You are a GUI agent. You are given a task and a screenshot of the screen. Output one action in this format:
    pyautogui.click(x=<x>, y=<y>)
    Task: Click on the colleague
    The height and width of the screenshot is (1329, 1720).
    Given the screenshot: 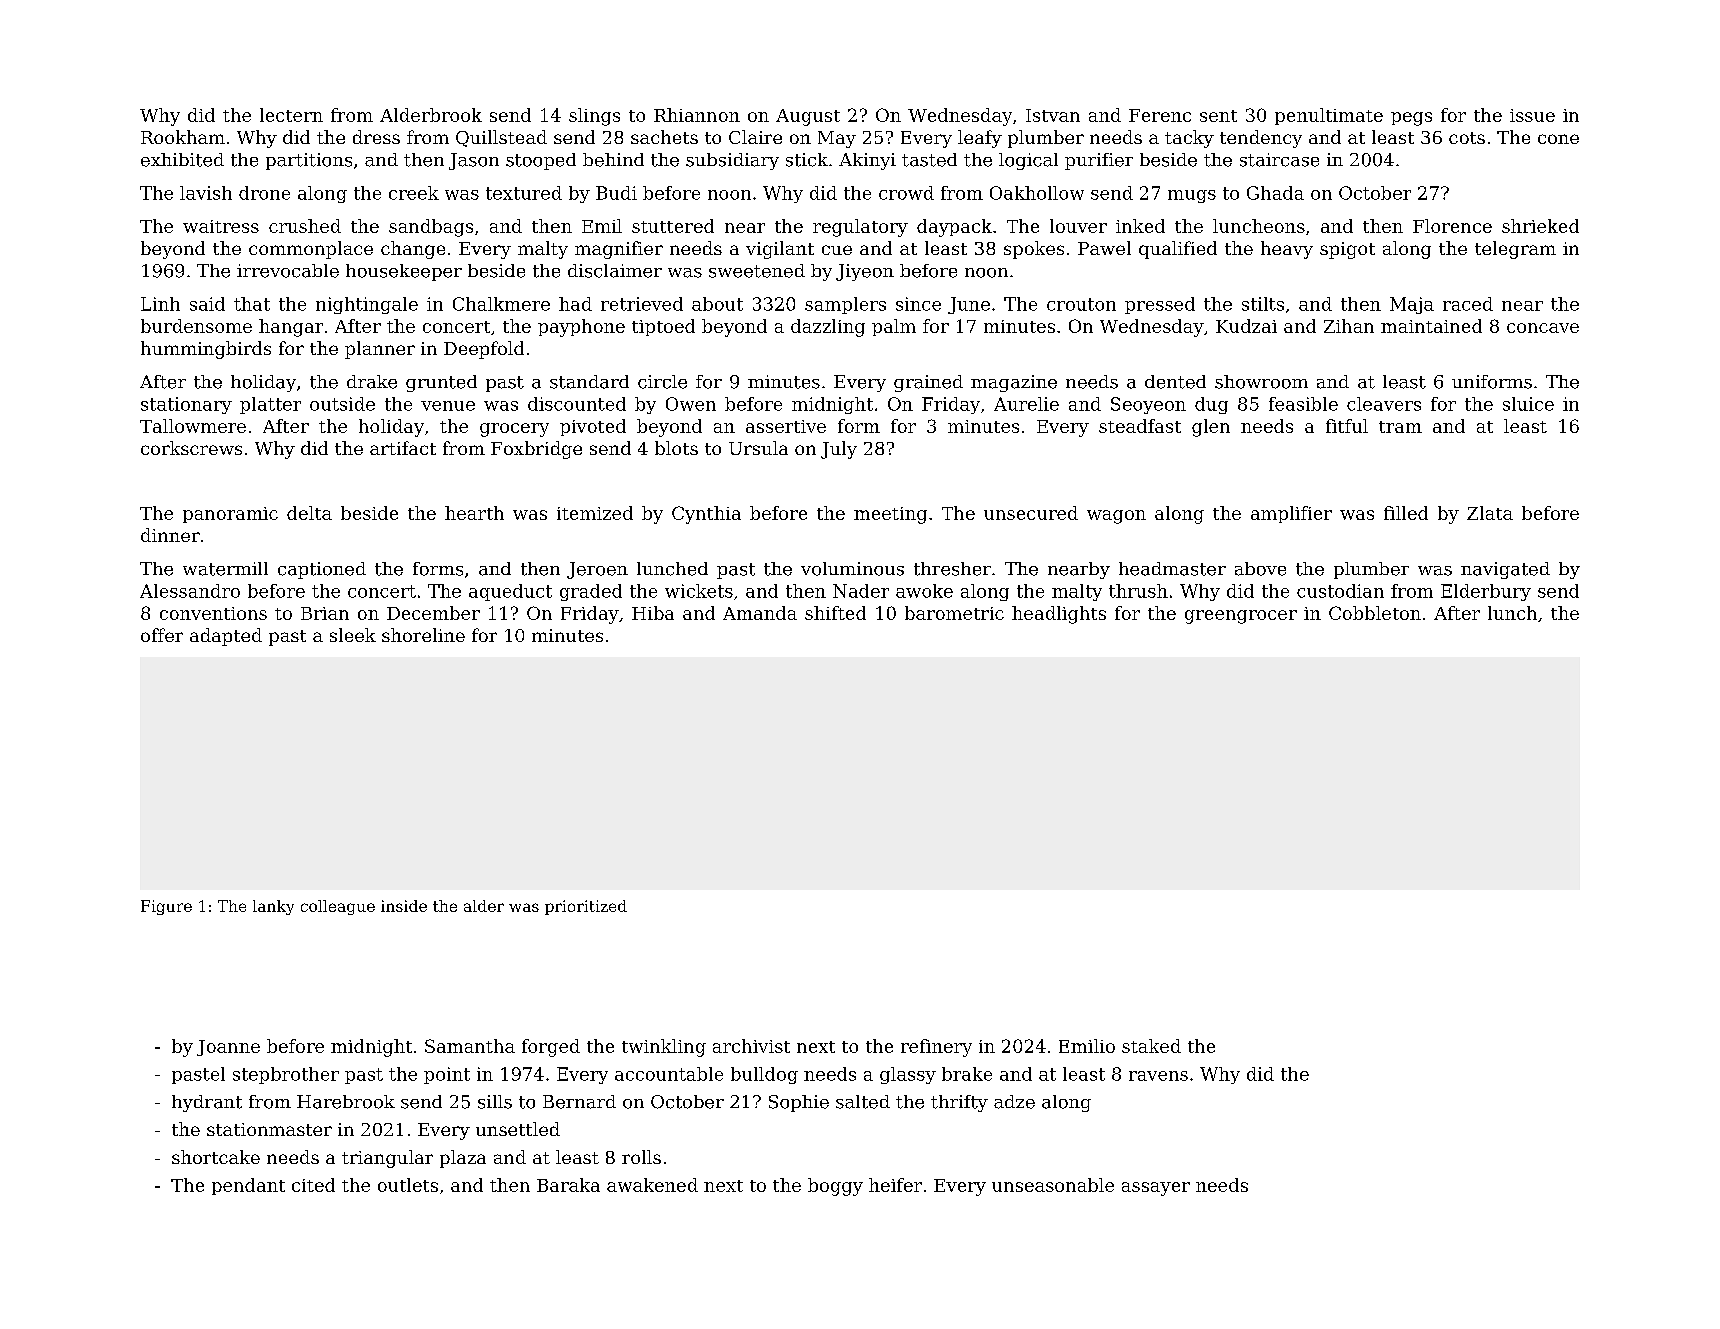 What is the action you would take?
    pyautogui.click(x=338, y=907)
